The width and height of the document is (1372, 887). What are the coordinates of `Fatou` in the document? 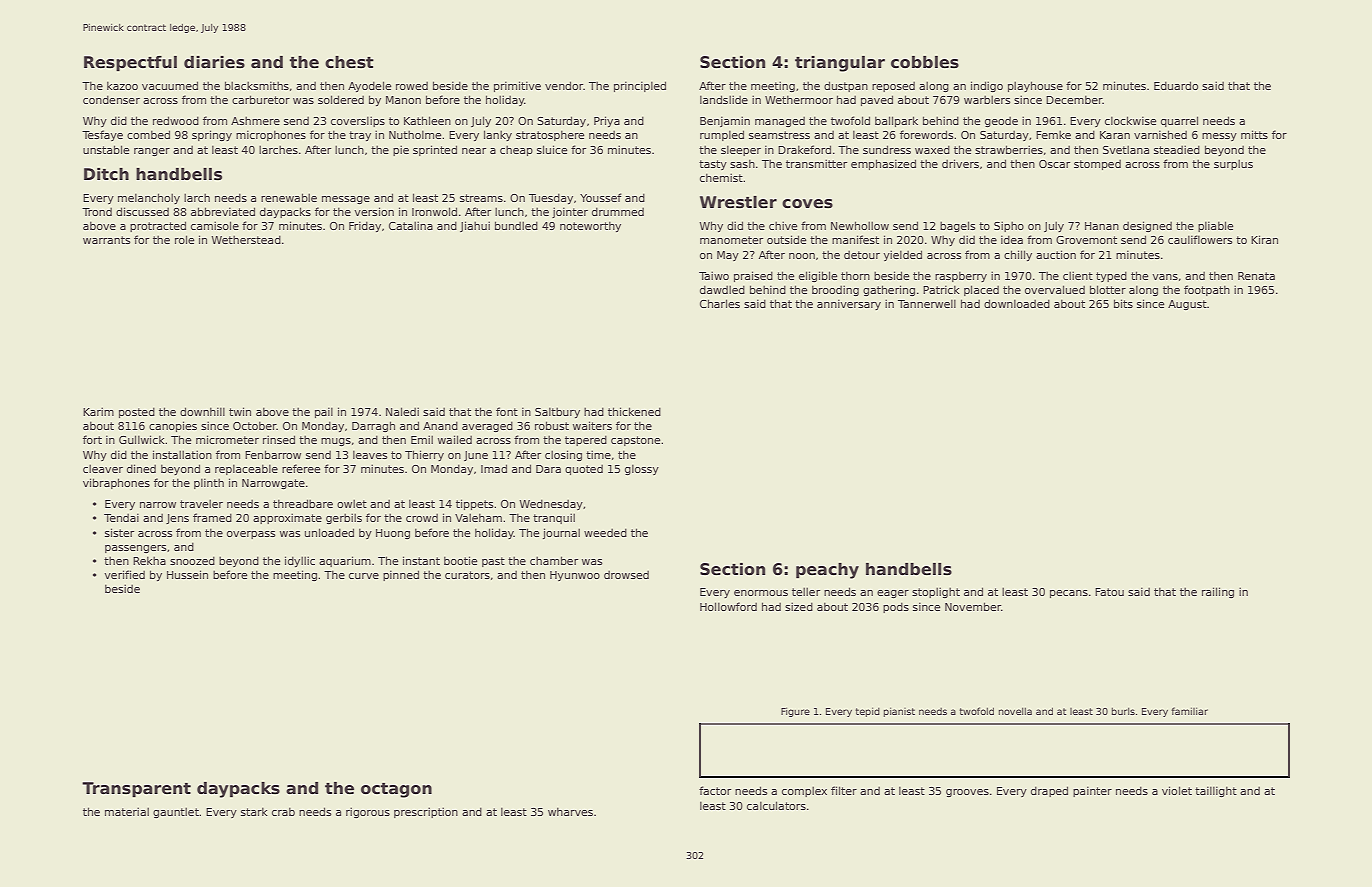 It's located at (1109, 592).
